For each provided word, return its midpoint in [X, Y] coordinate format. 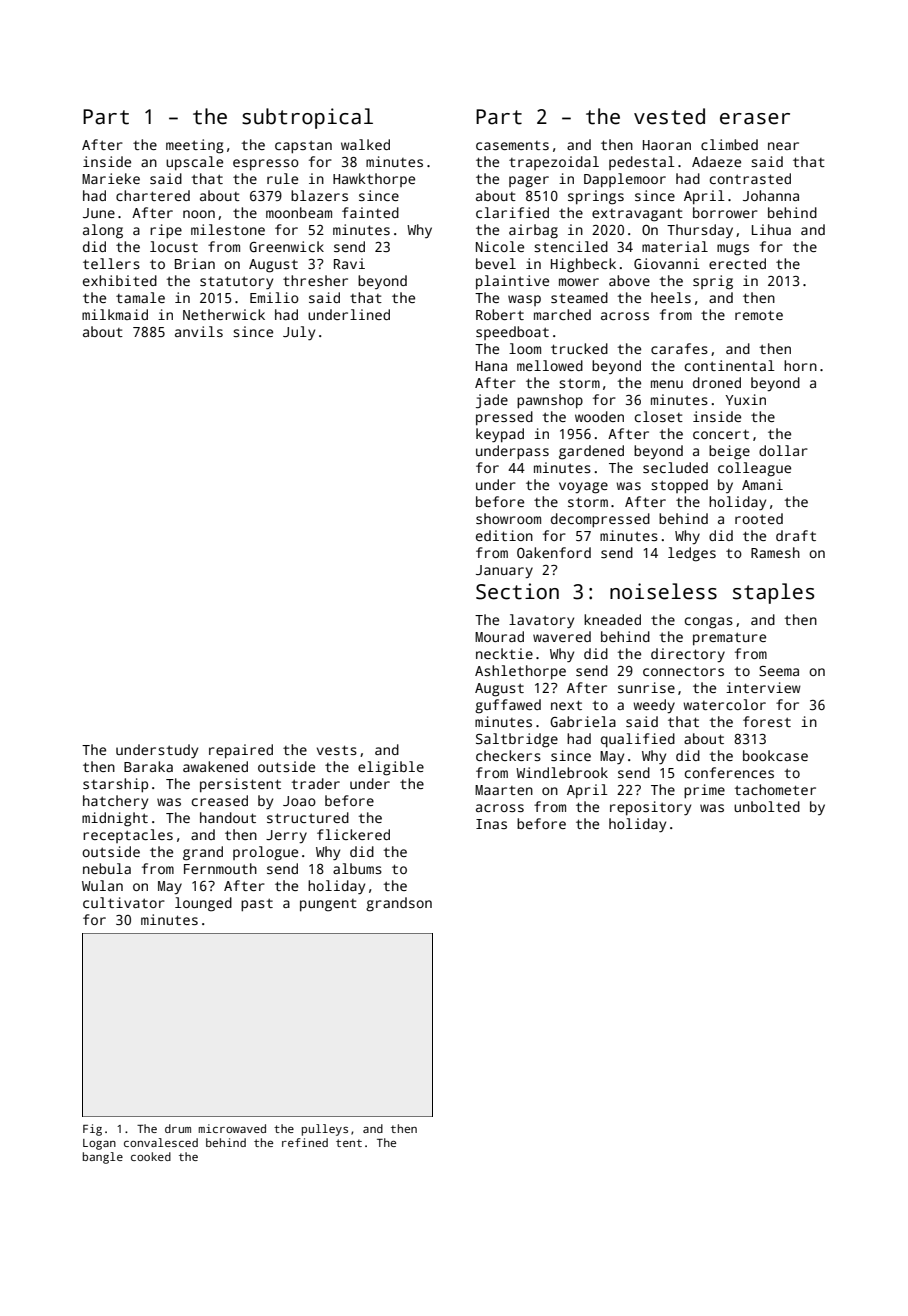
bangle [103, 1158]
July [299, 333]
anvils [199, 331]
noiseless [663, 591]
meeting [195, 146]
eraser [755, 119]
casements [512, 145]
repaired [241, 751]
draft [796, 535]
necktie [504, 653]
